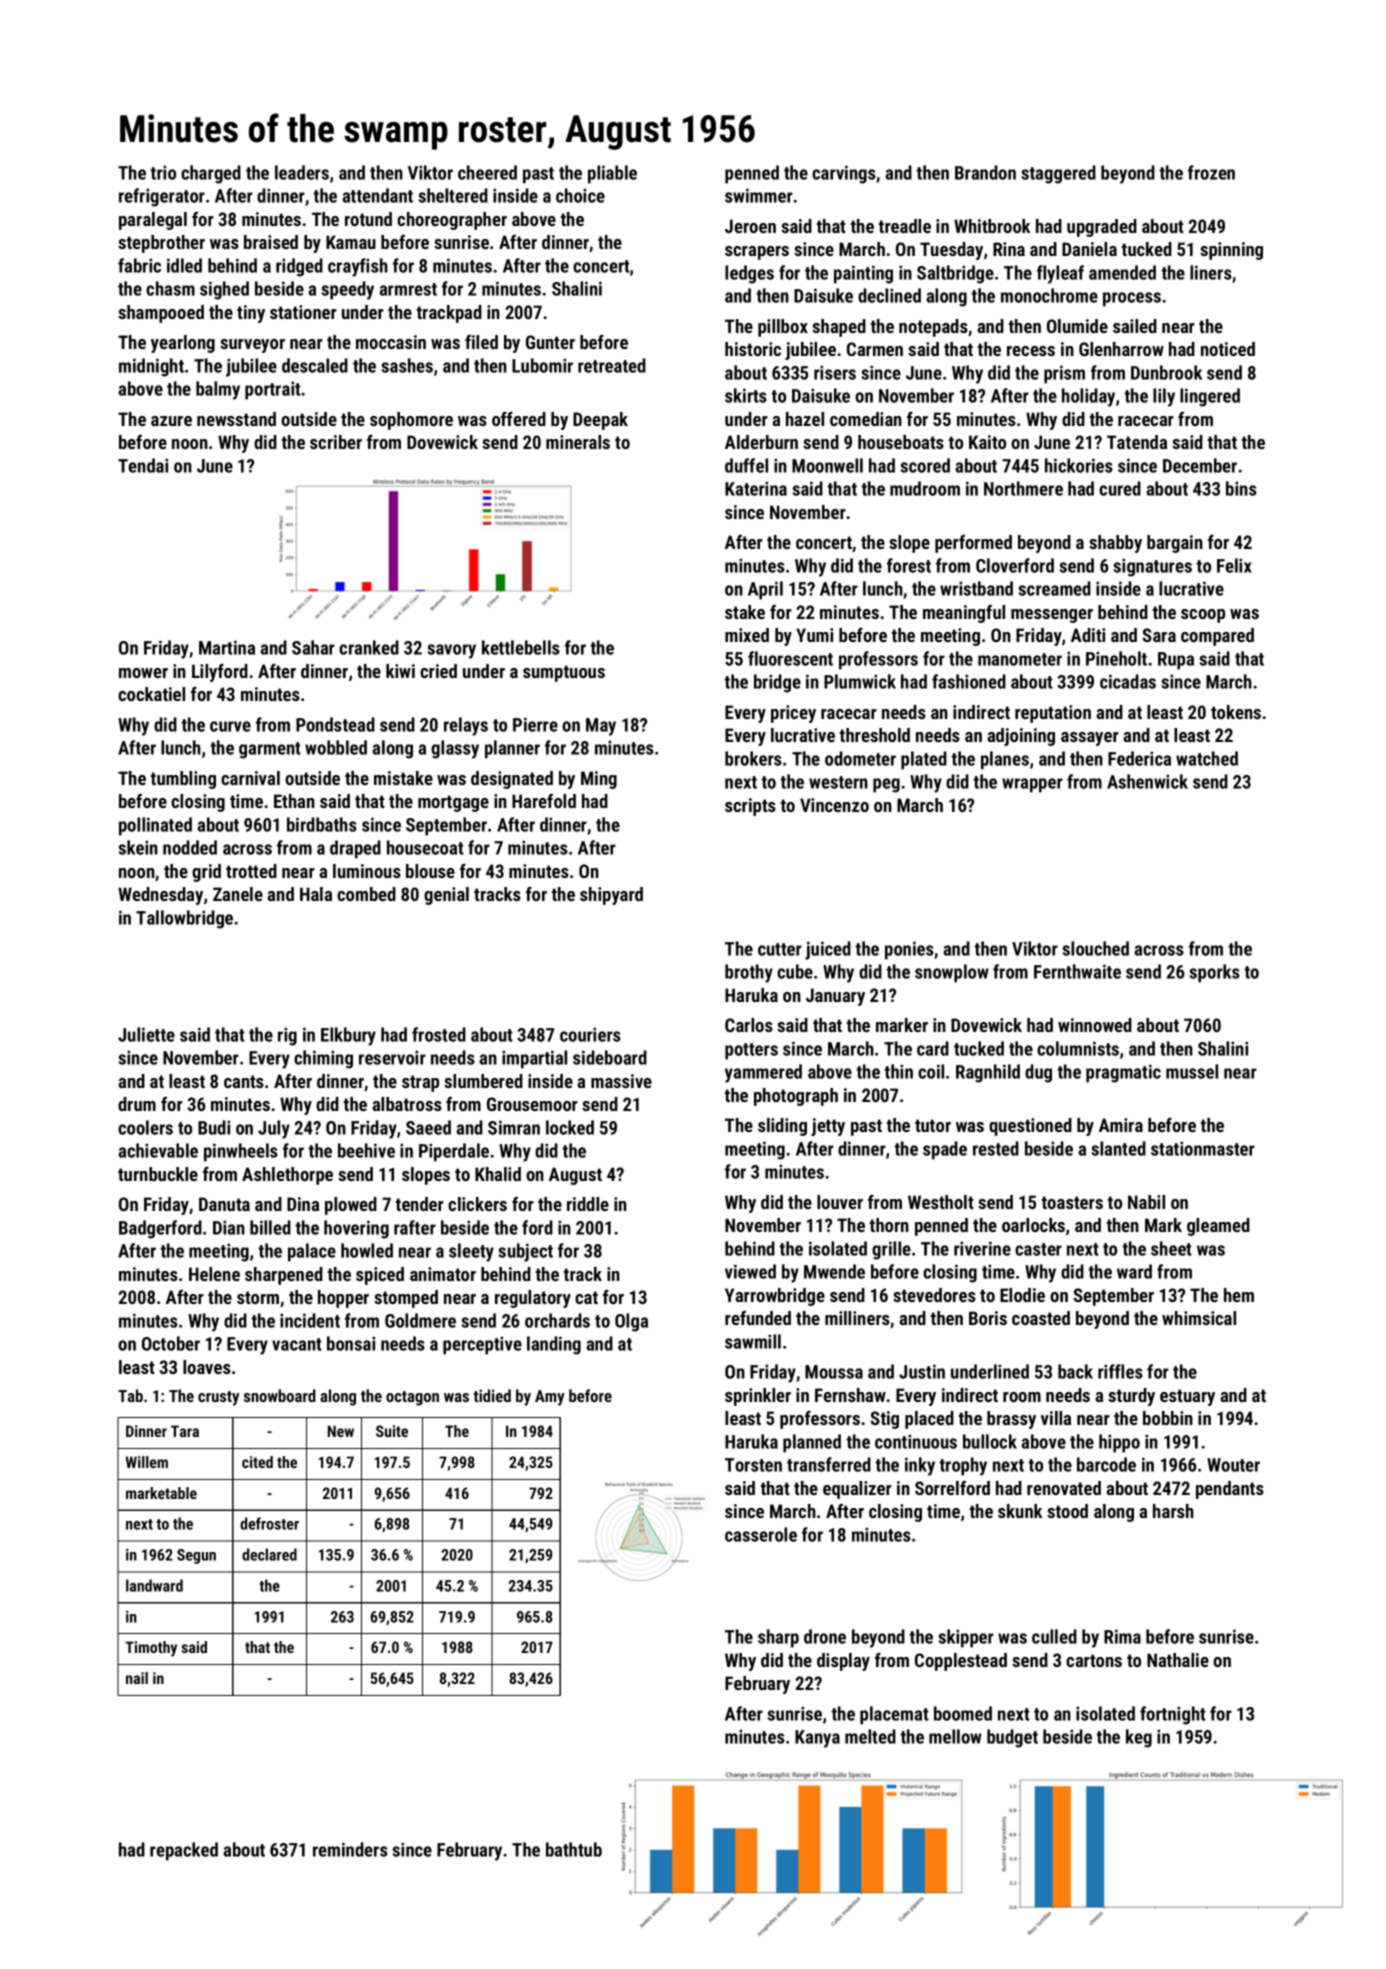 This image has width=1386, height=1969. I want to click on yammered, so click(763, 1073).
